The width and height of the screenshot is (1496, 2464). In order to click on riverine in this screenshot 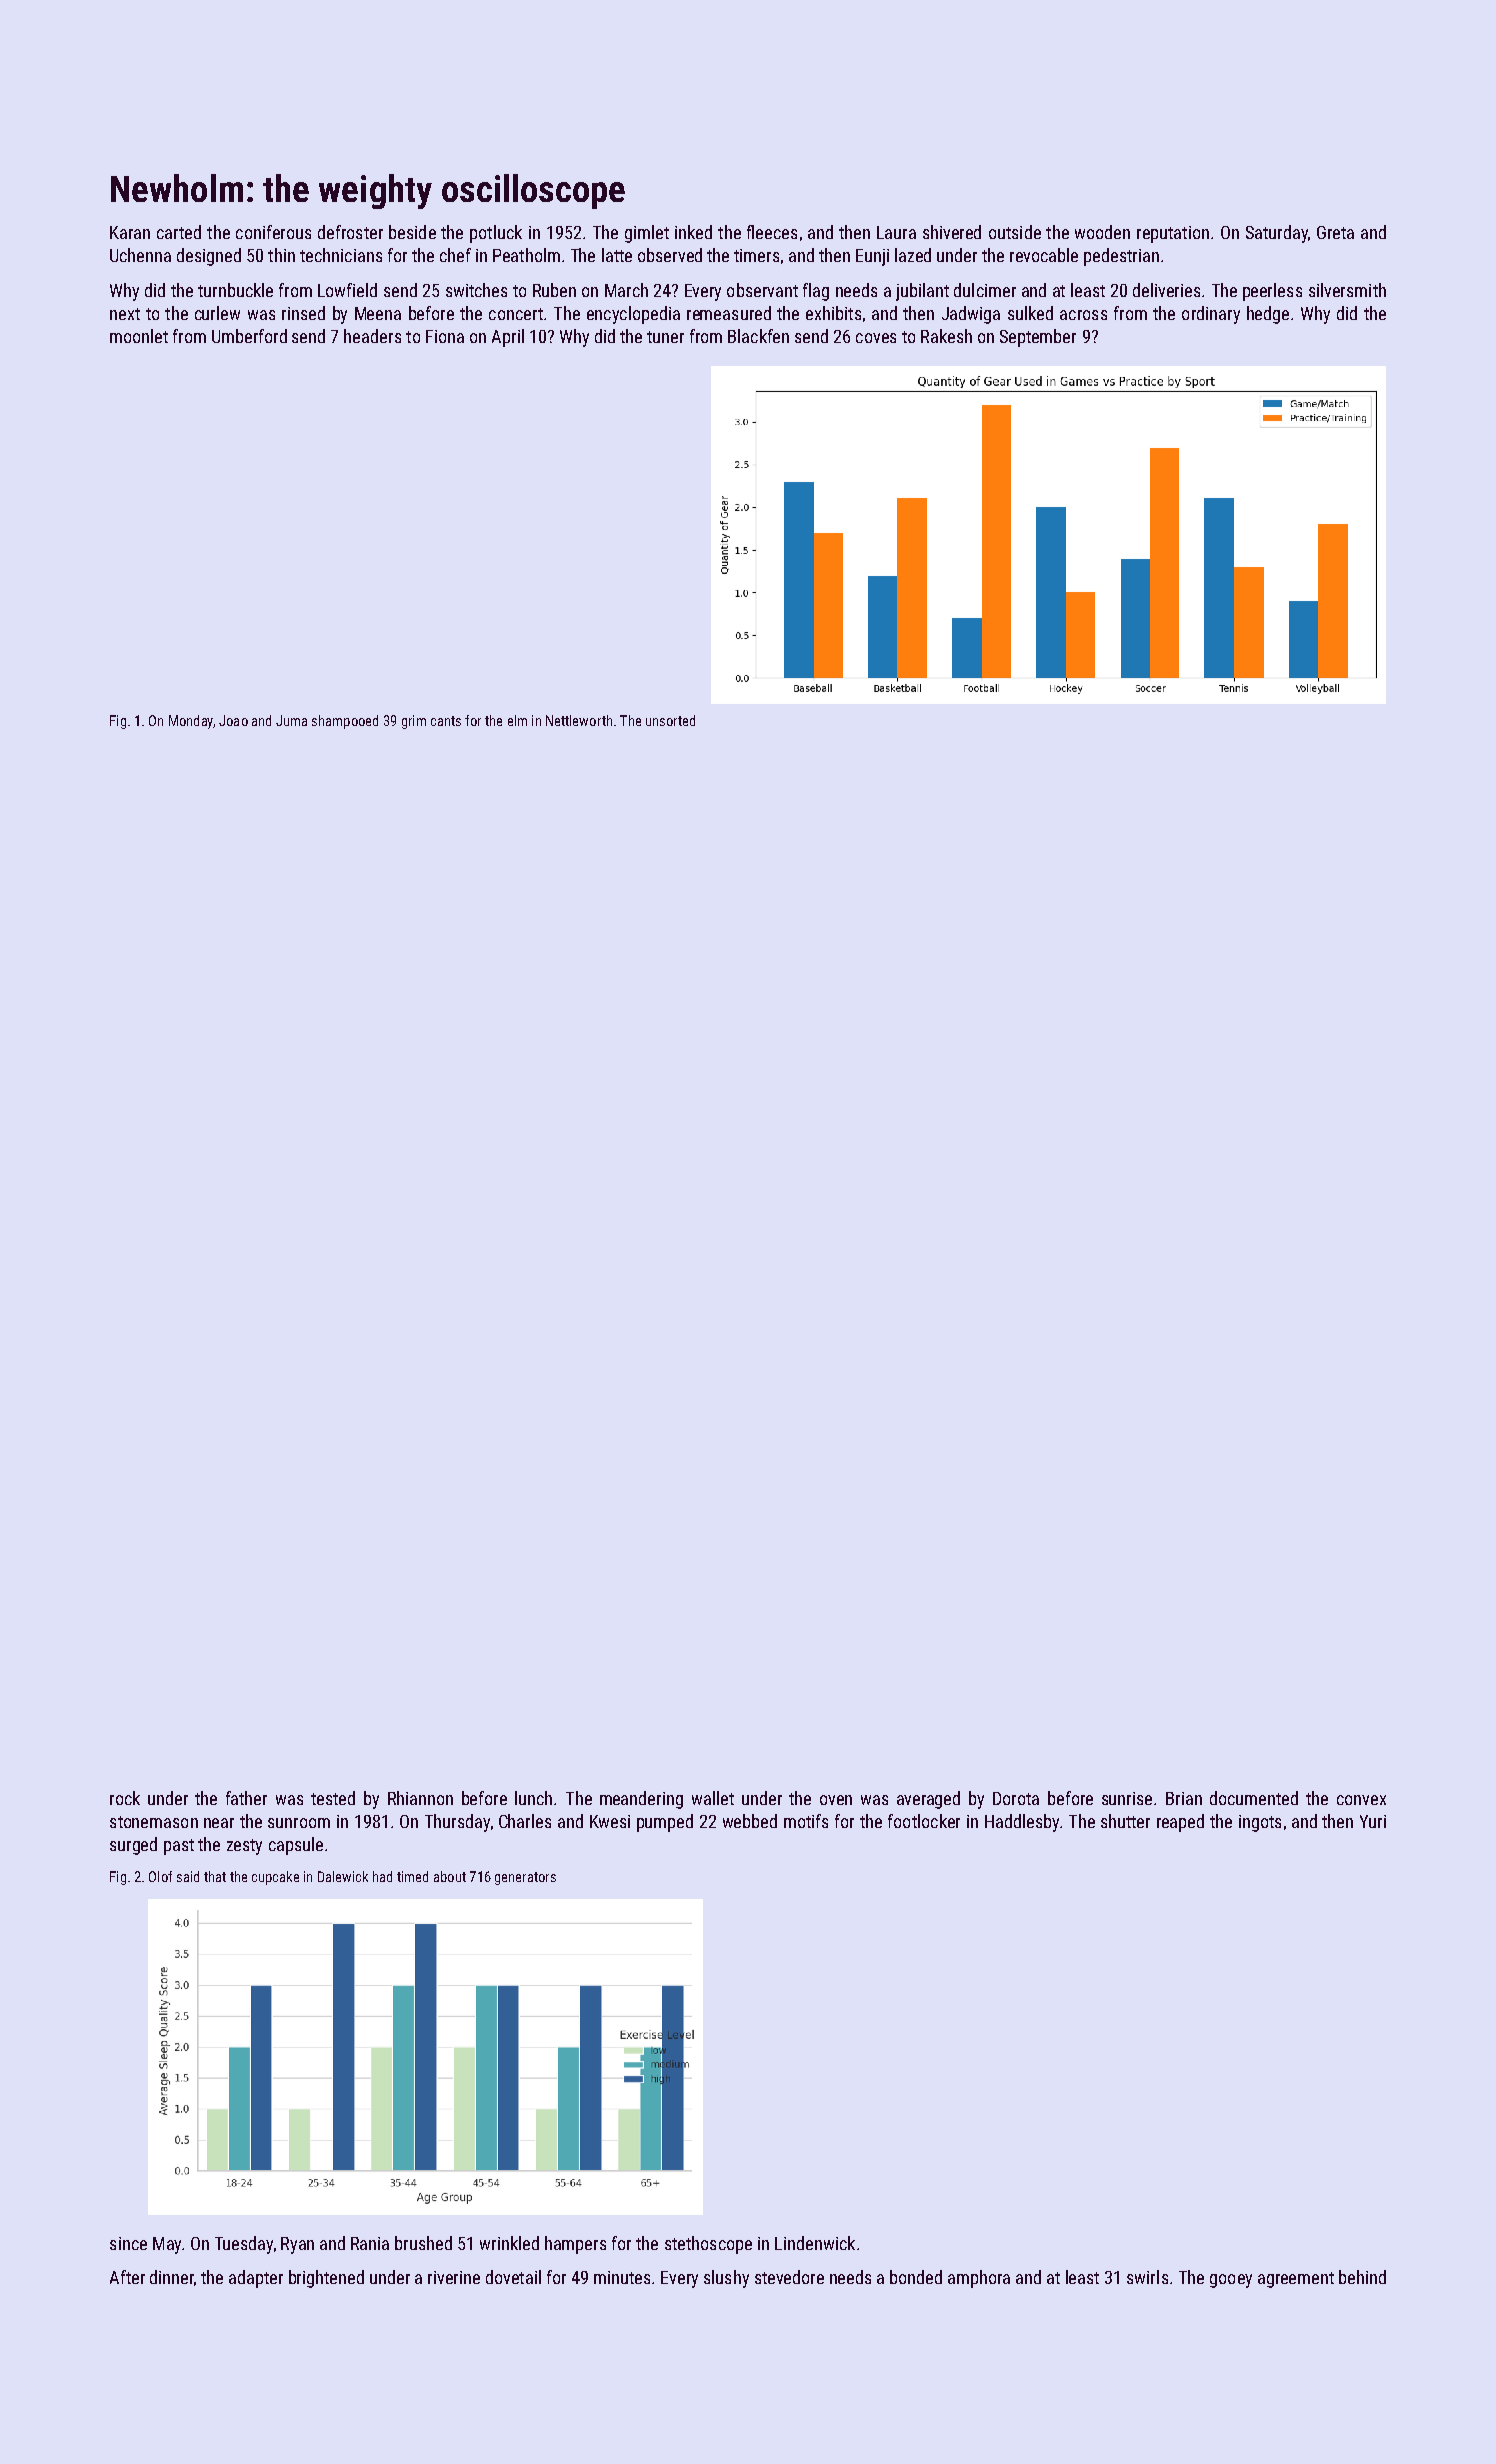, I will do `click(454, 2277)`.
